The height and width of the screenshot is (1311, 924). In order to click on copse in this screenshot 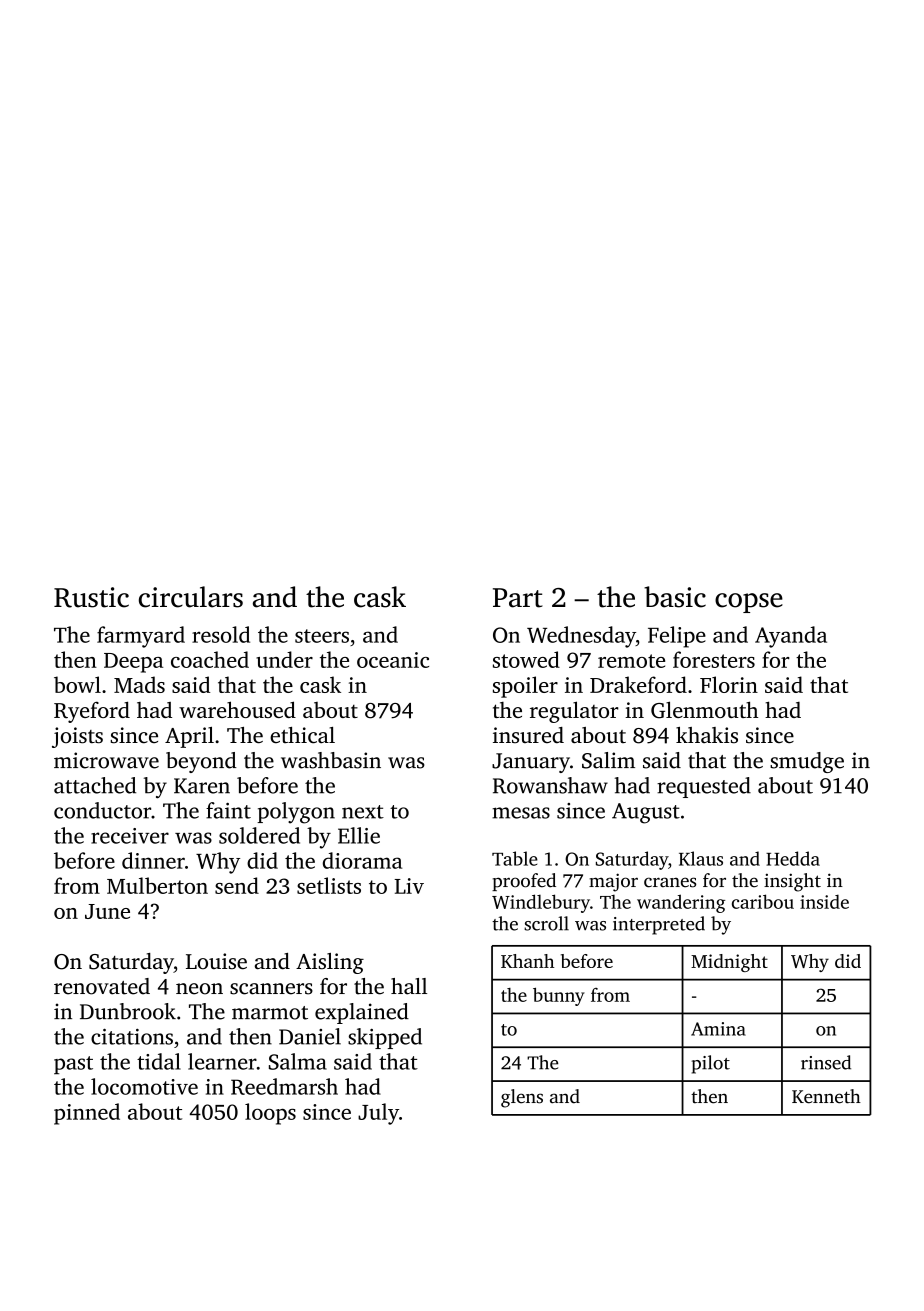, I will do `click(749, 603)`.
